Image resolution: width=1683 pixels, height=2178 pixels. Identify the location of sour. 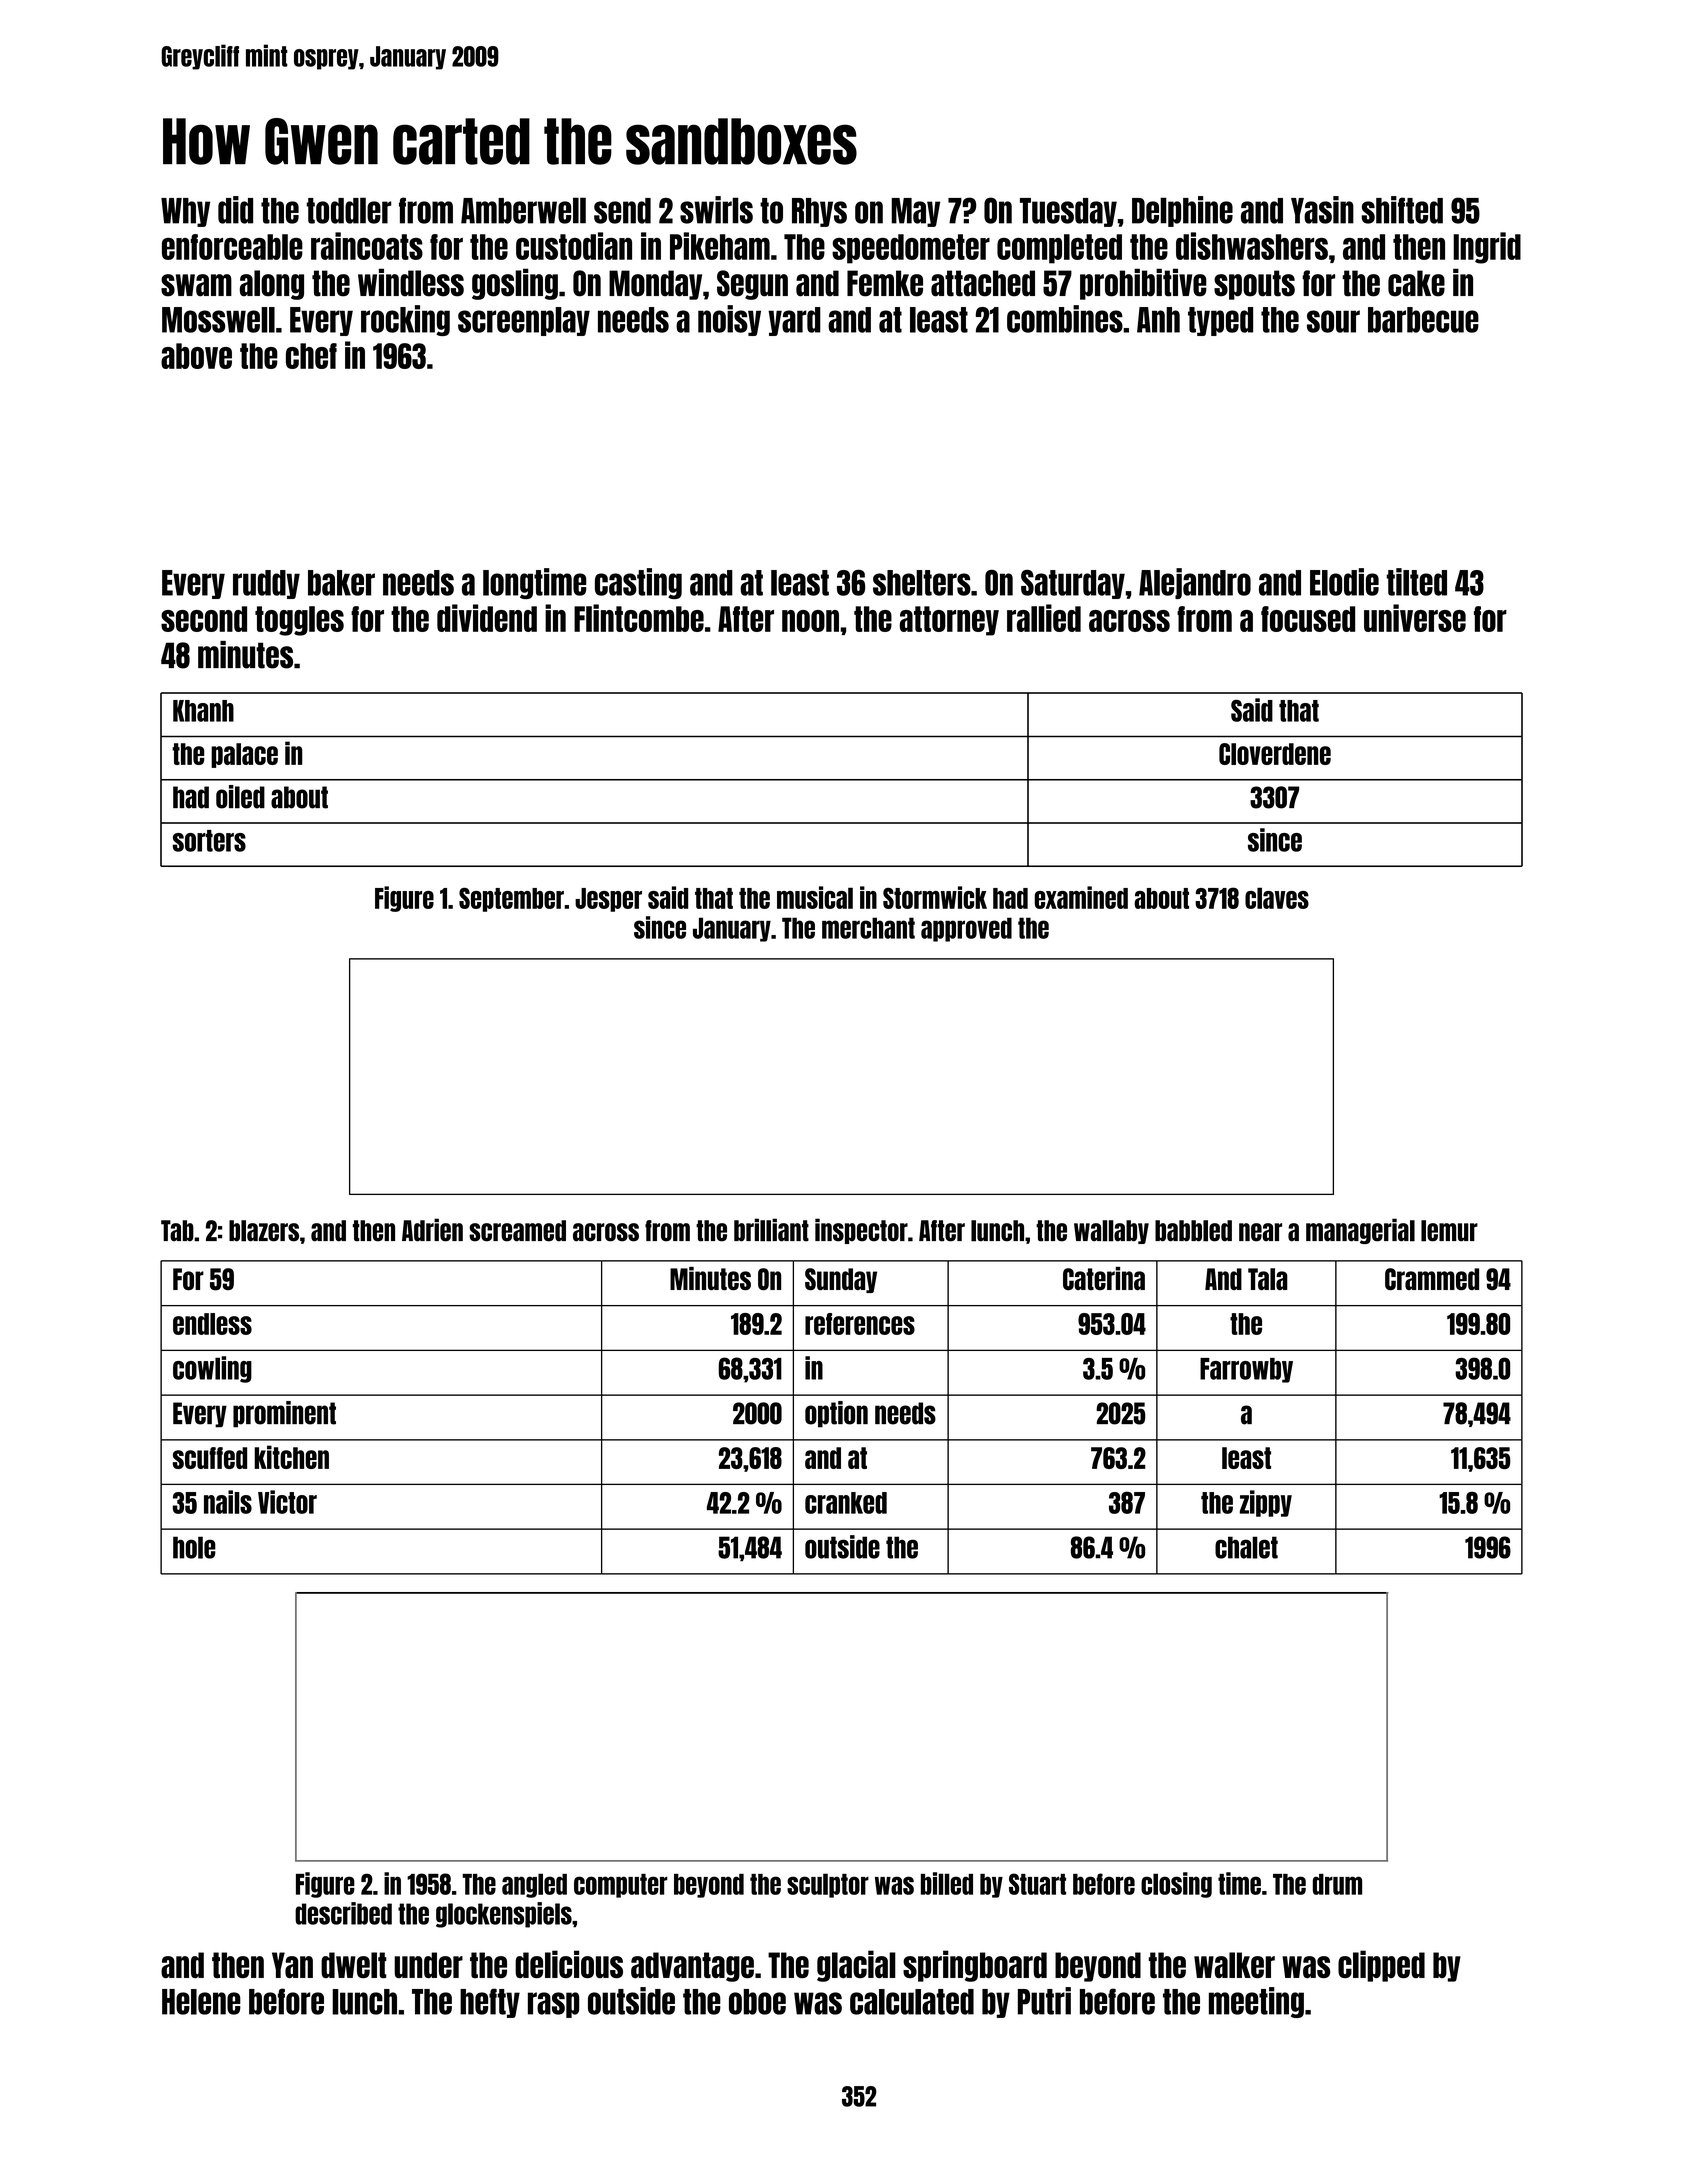
(1333, 321).
